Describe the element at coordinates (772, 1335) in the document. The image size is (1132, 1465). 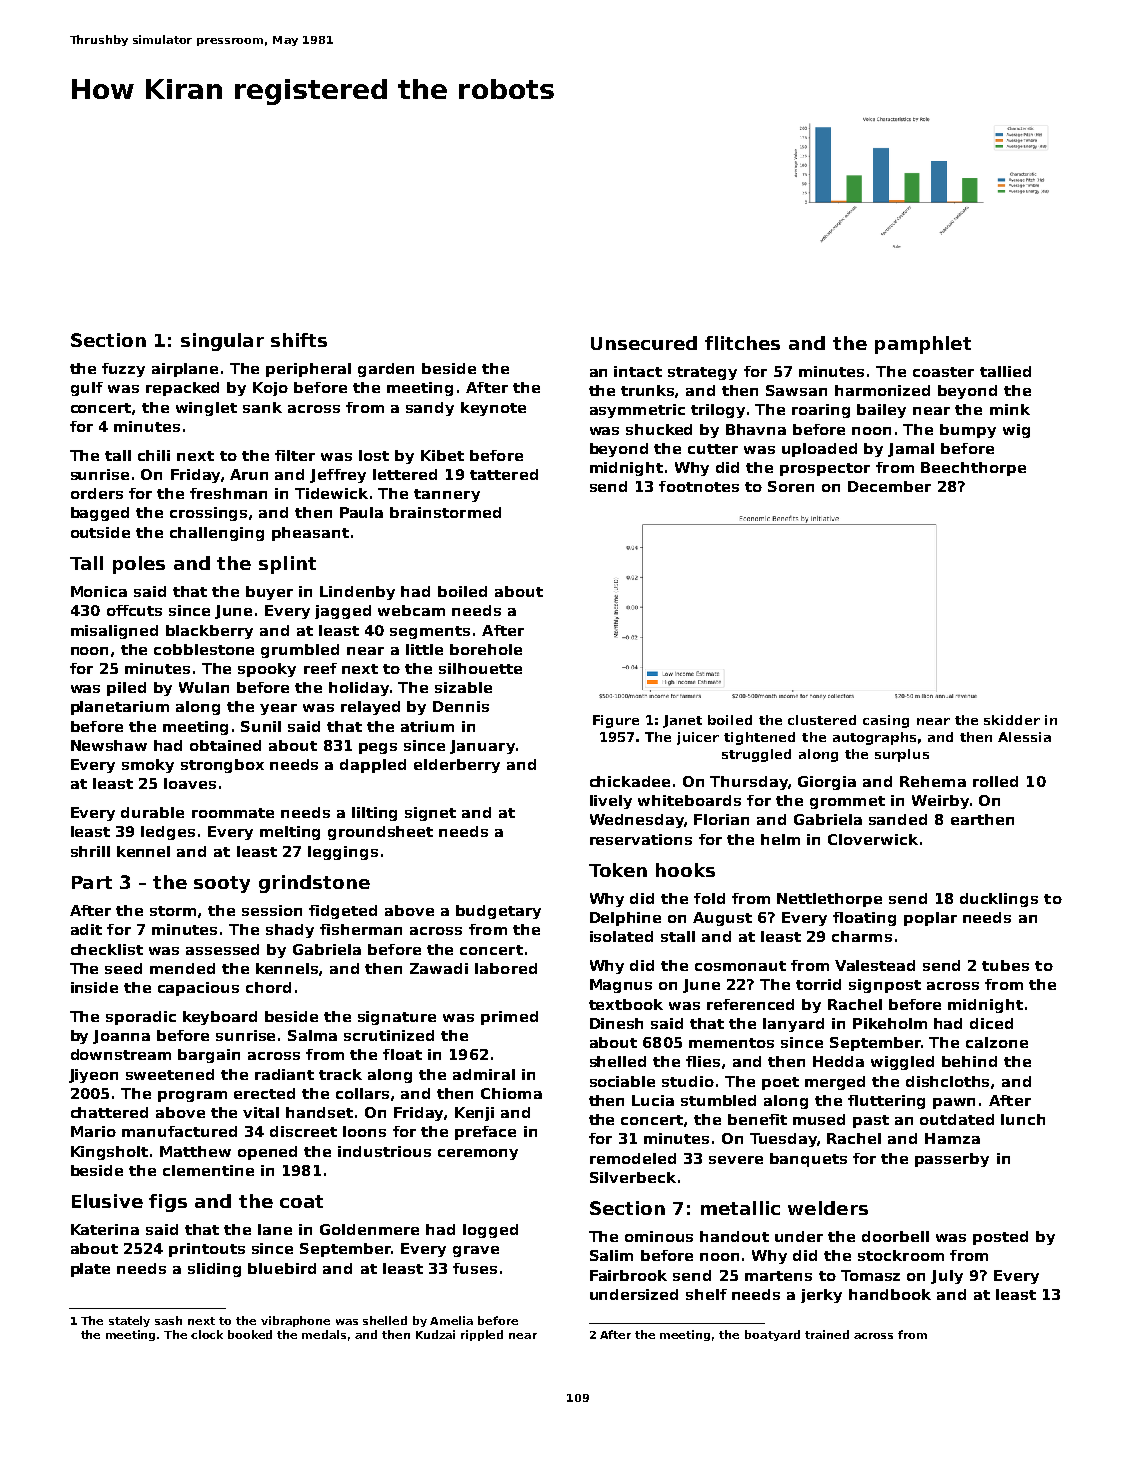
I see `boatyard` at that location.
